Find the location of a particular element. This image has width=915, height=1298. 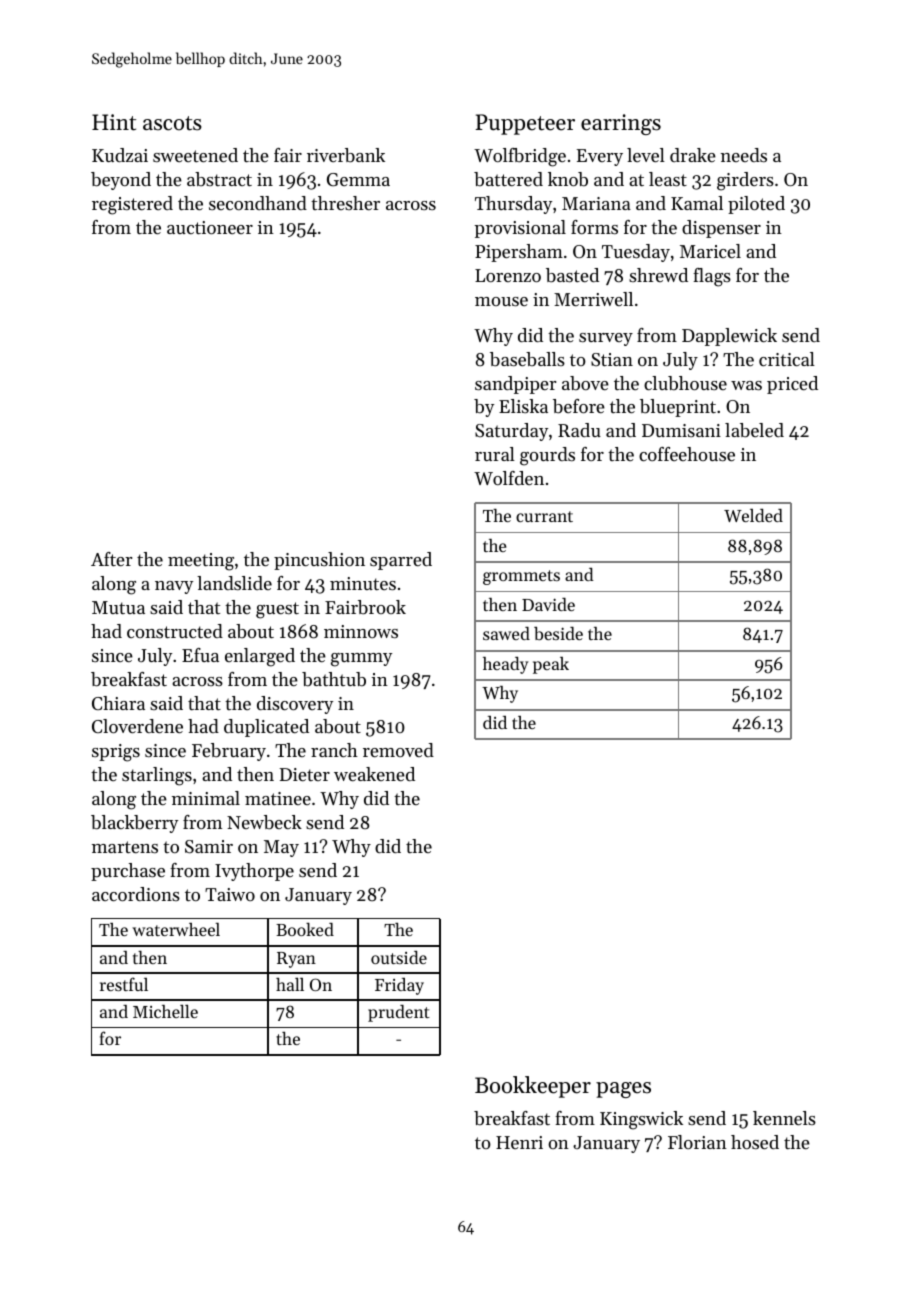

Tuesday is located at coordinates (636, 253).
